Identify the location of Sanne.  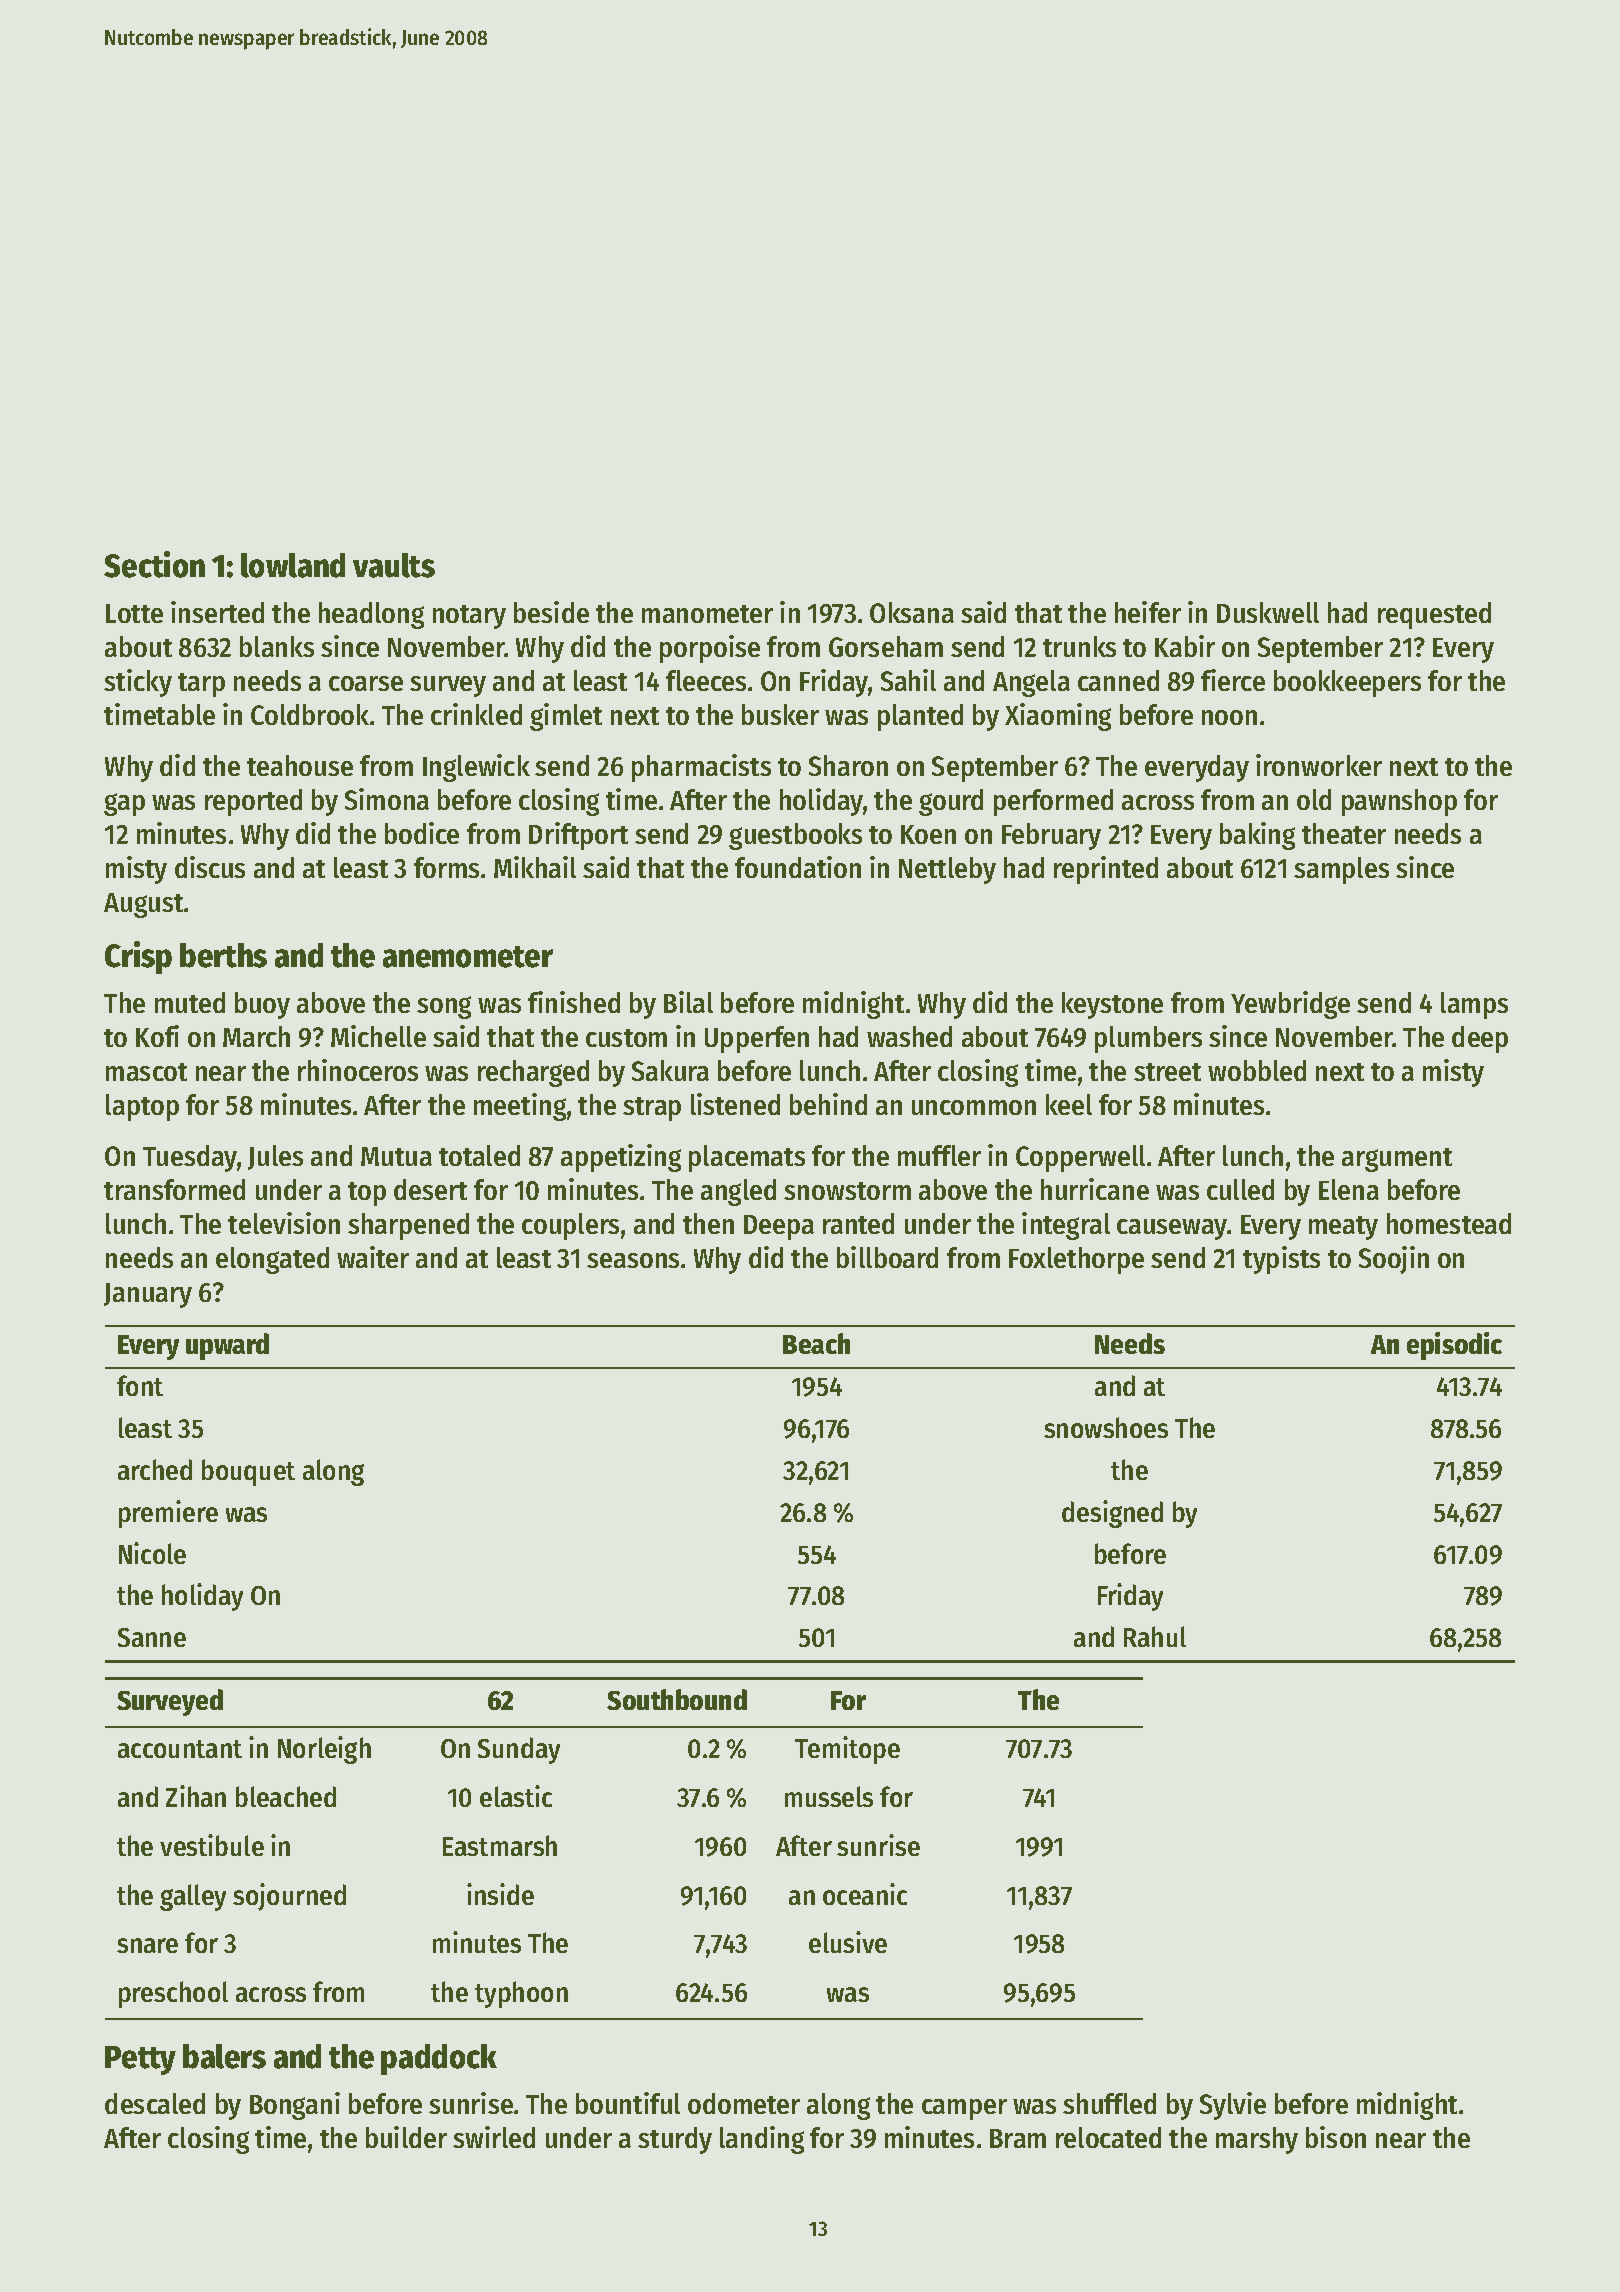
(152, 1637).
